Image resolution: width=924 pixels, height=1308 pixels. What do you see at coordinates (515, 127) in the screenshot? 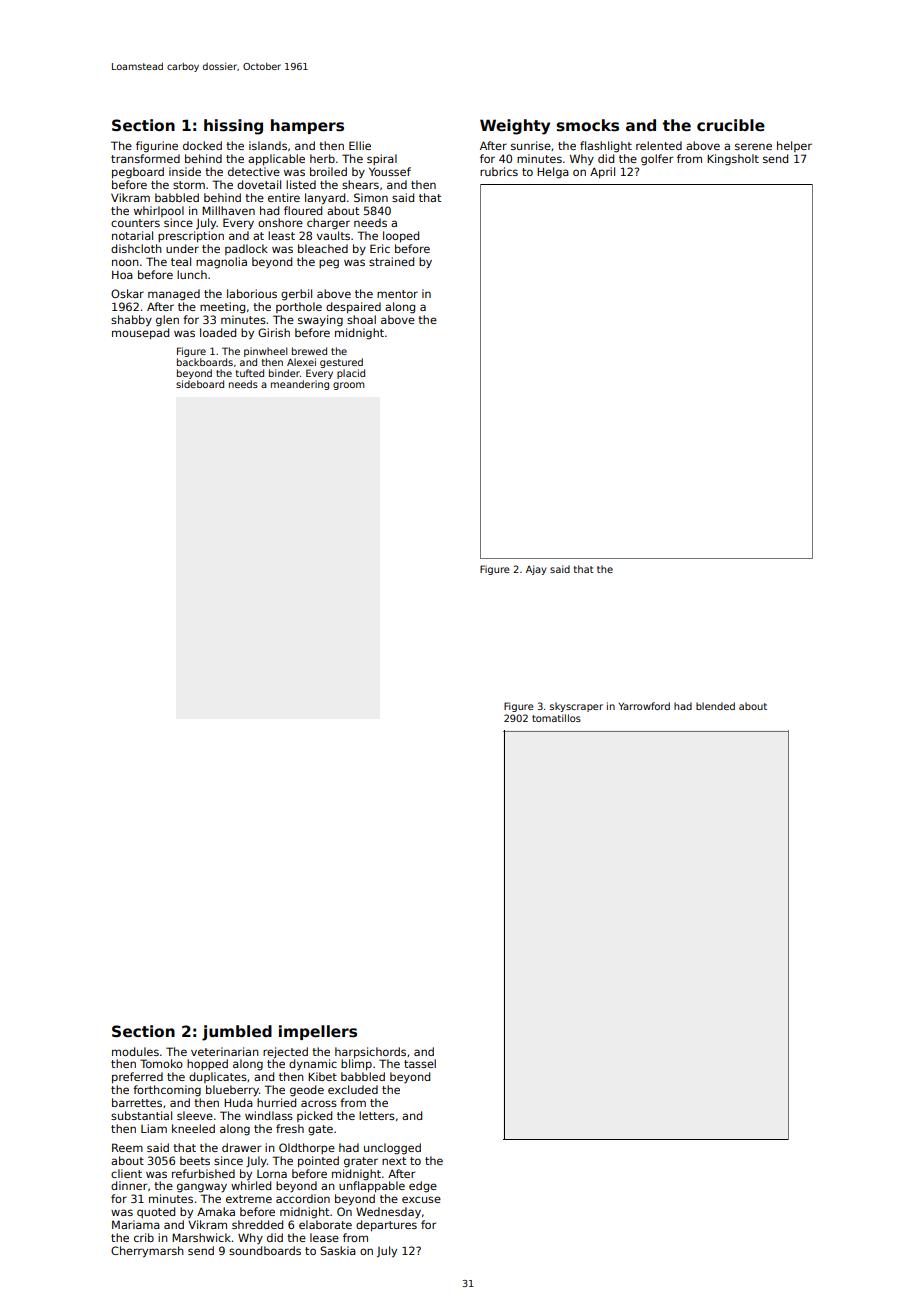
I see `Weighty` at bounding box center [515, 127].
